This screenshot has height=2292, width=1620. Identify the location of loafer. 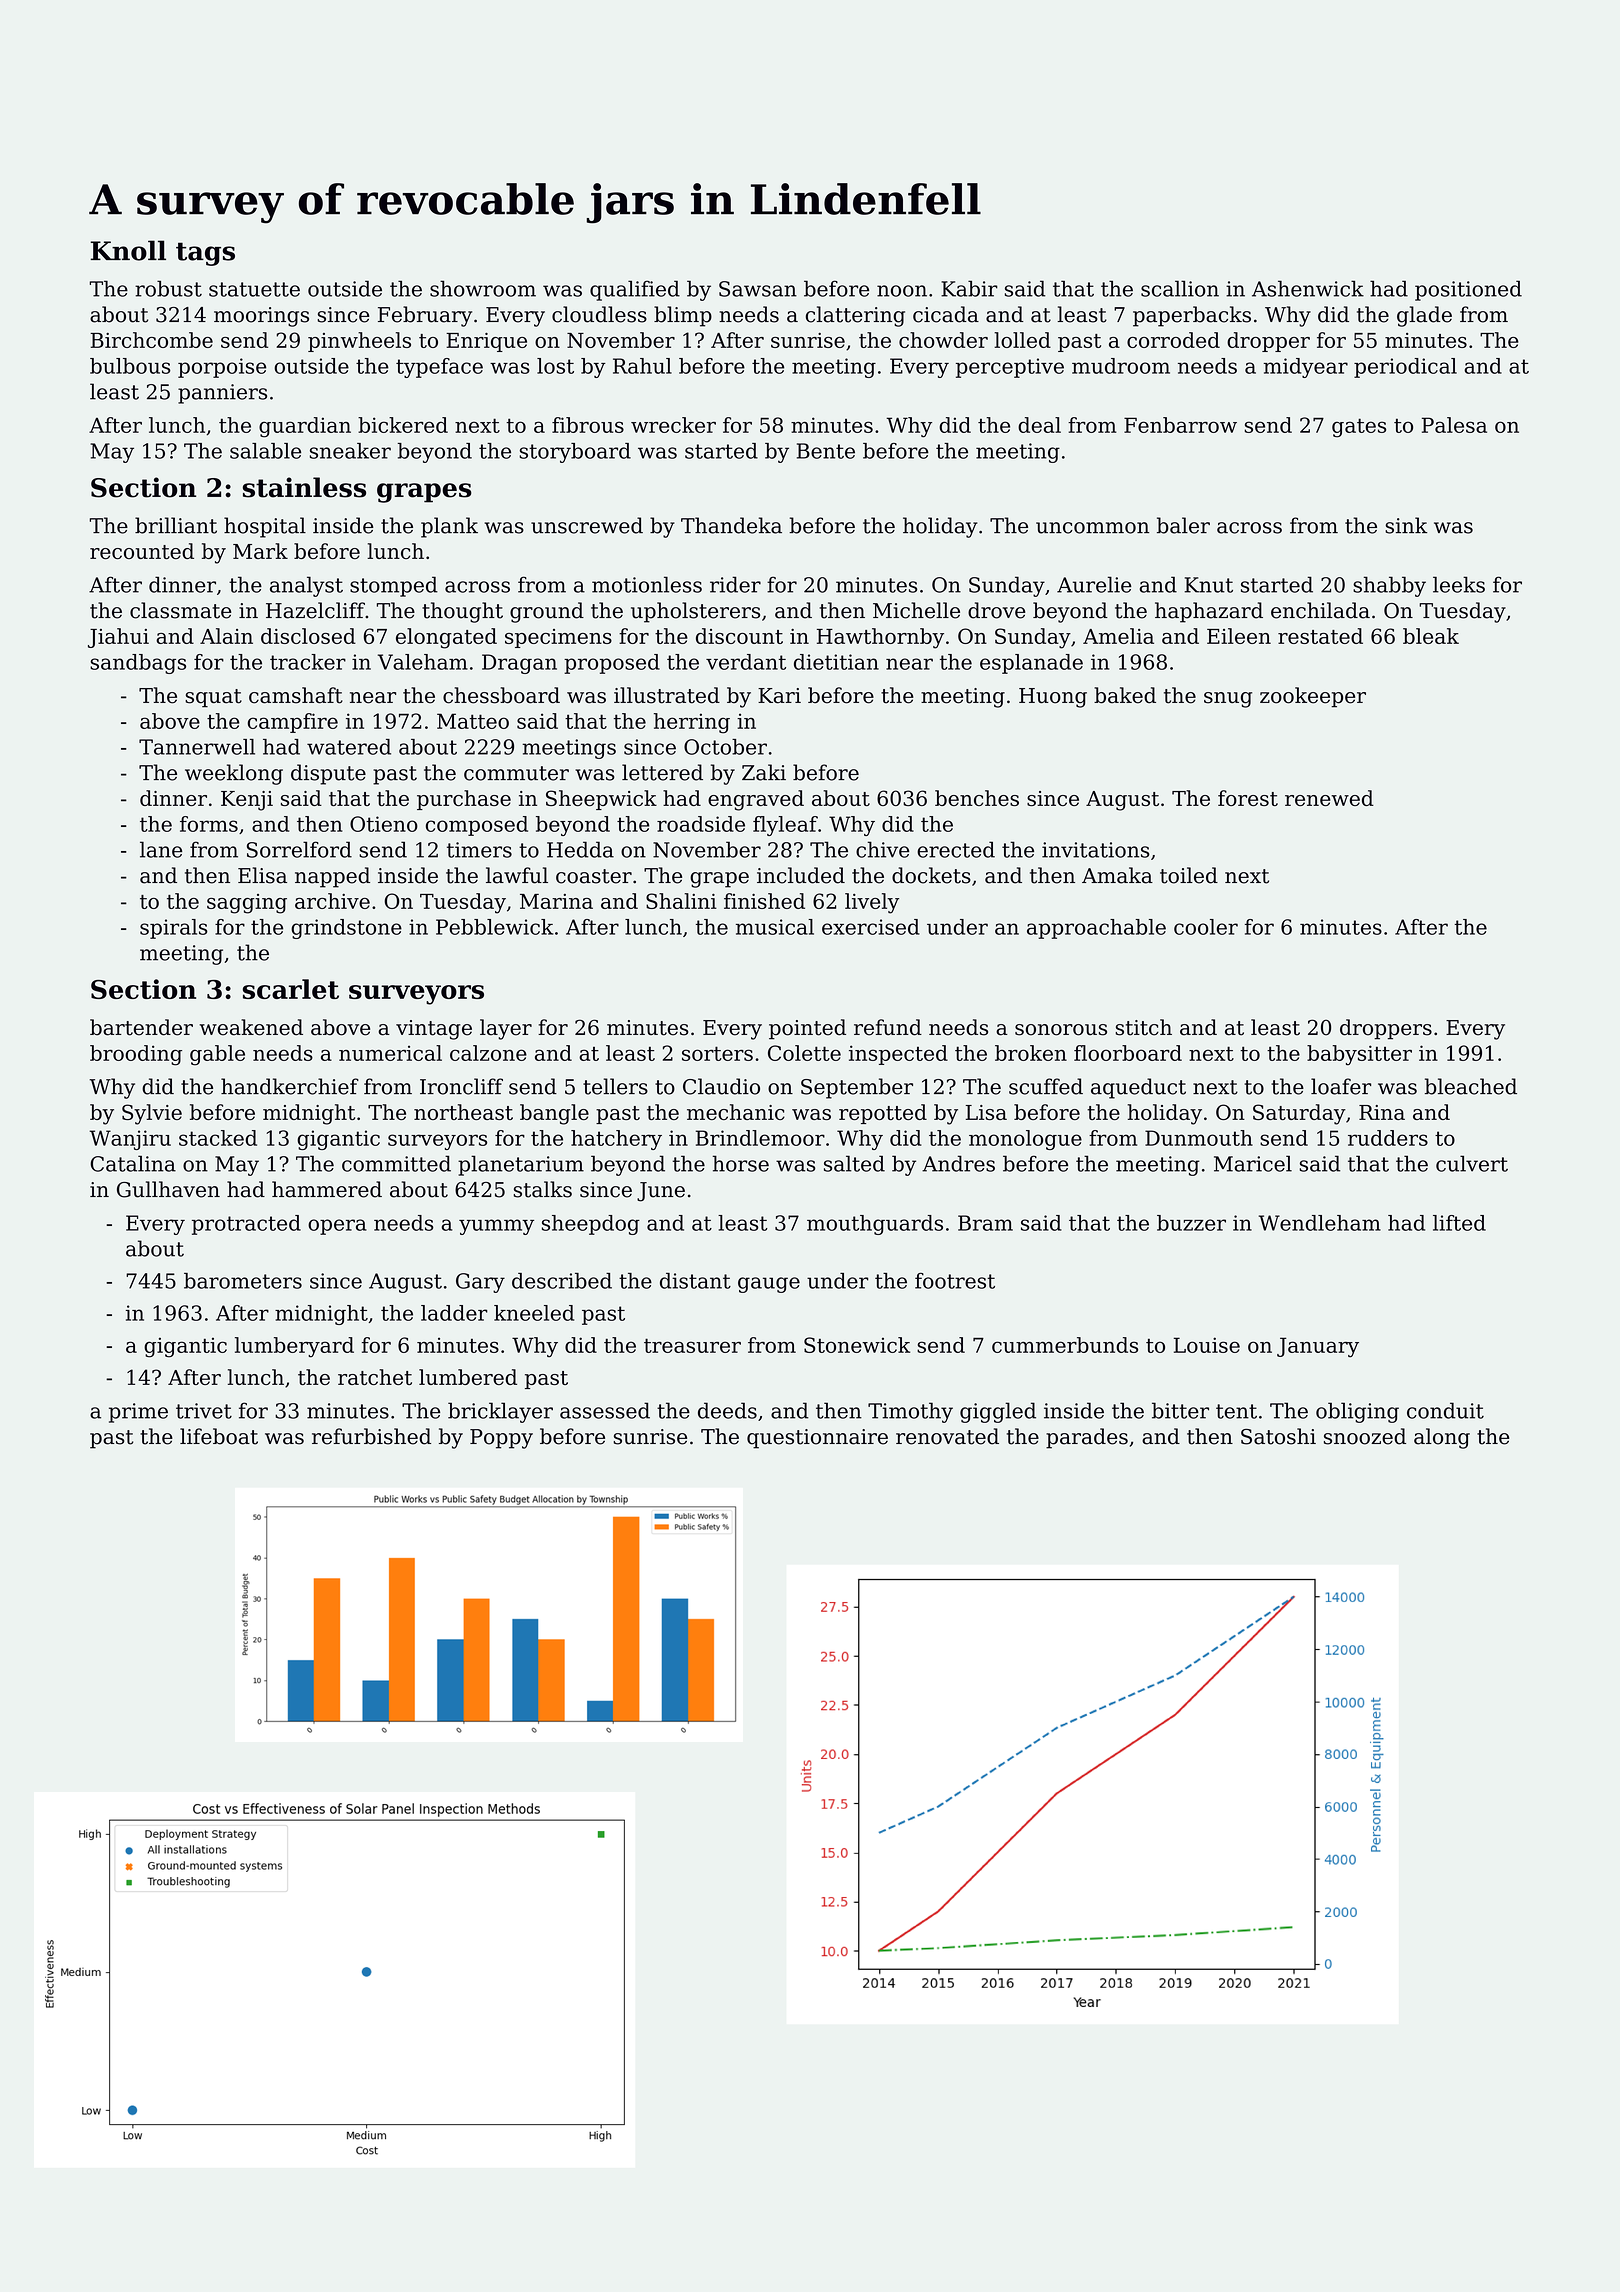
(1341, 1086).
